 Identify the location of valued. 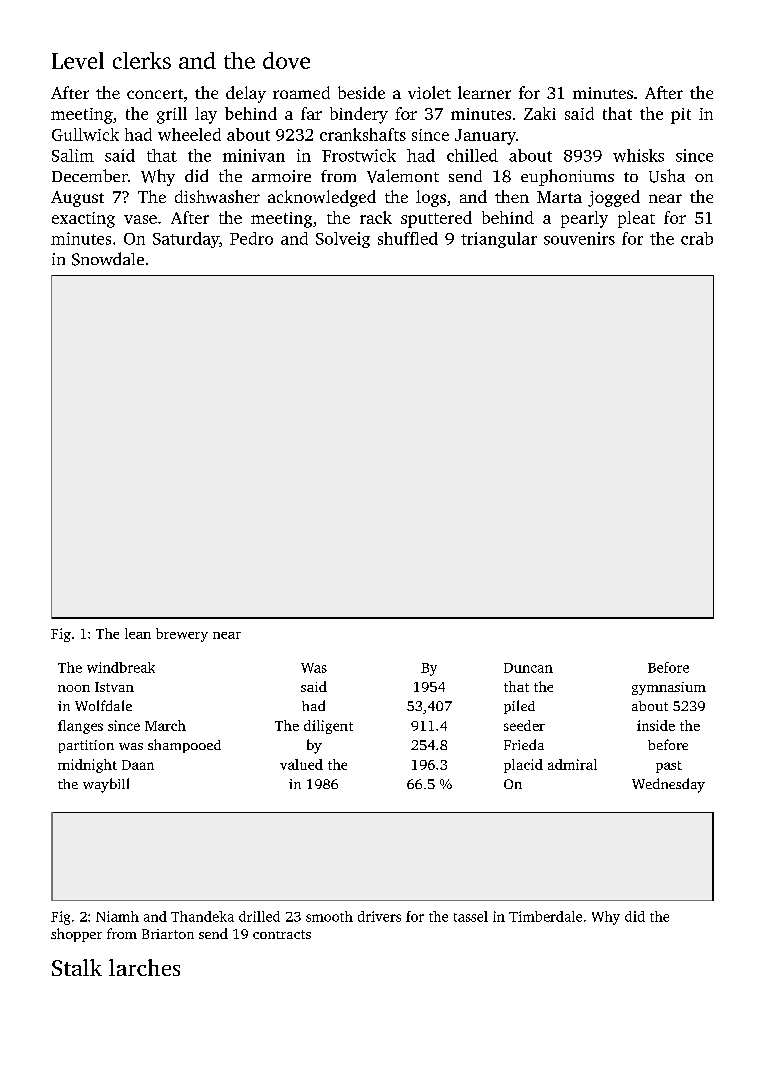
(301, 764).
